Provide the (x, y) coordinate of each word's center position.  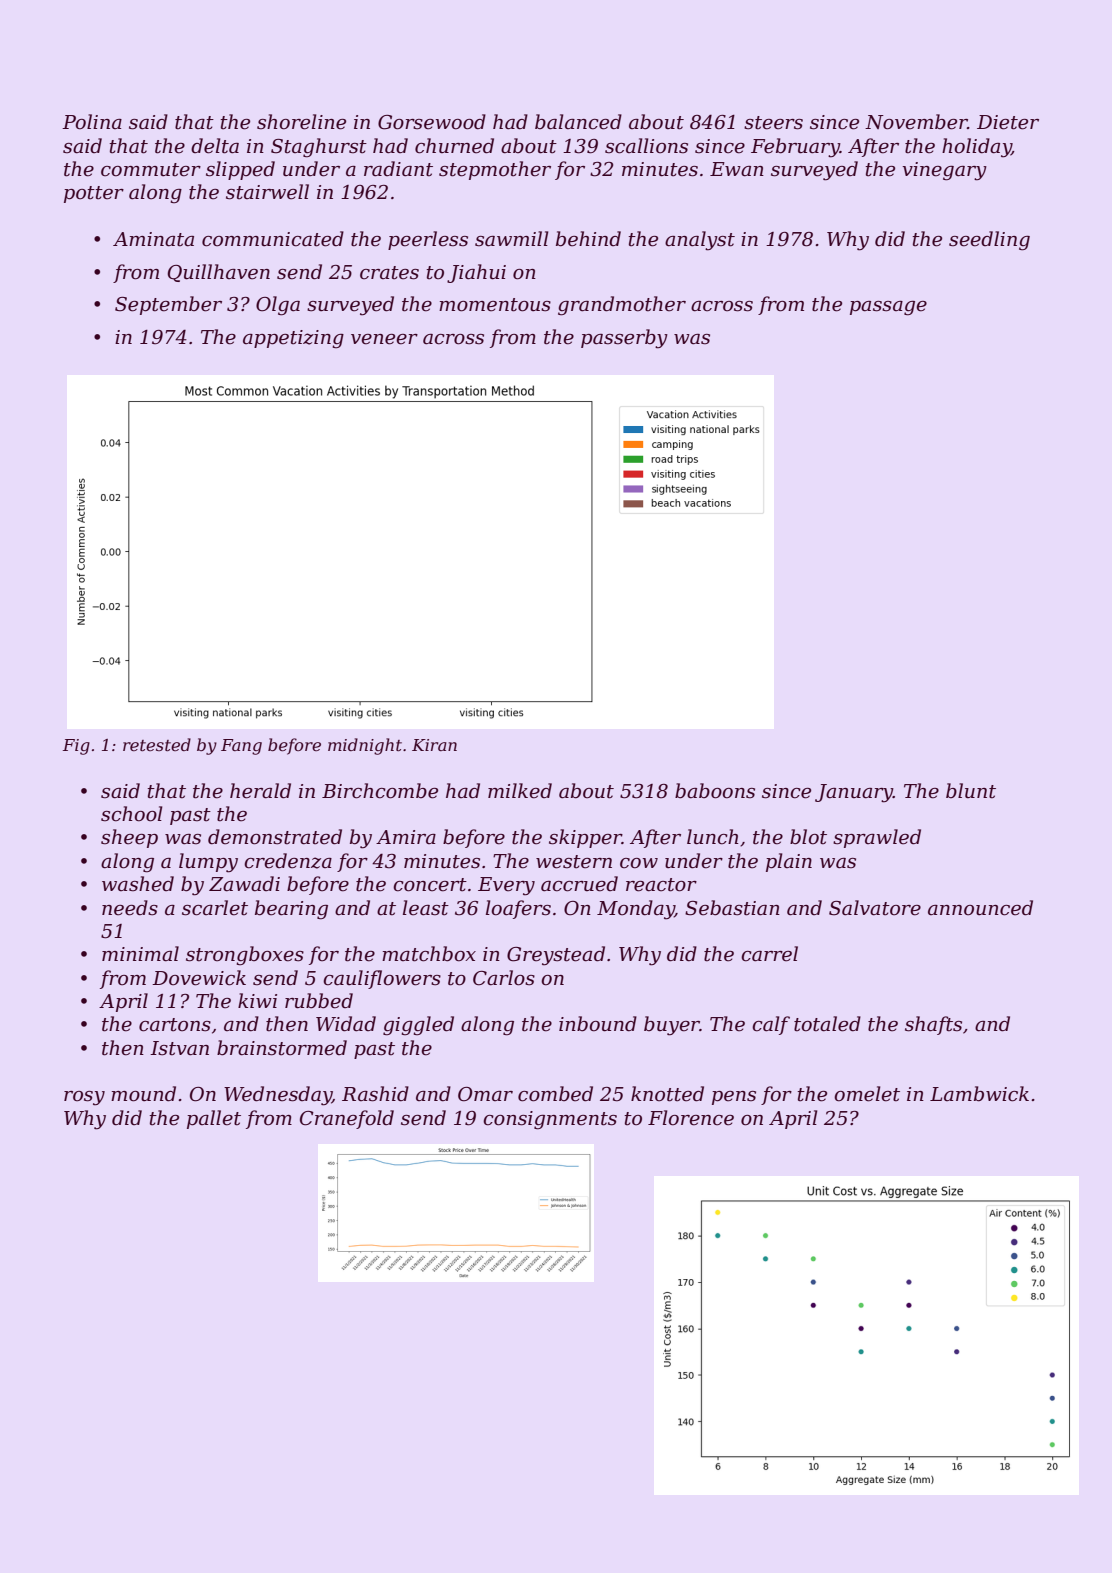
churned (454, 146)
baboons (715, 791)
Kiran (434, 745)
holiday (977, 148)
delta (215, 146)
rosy (84, 1098)
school (131, 814)
